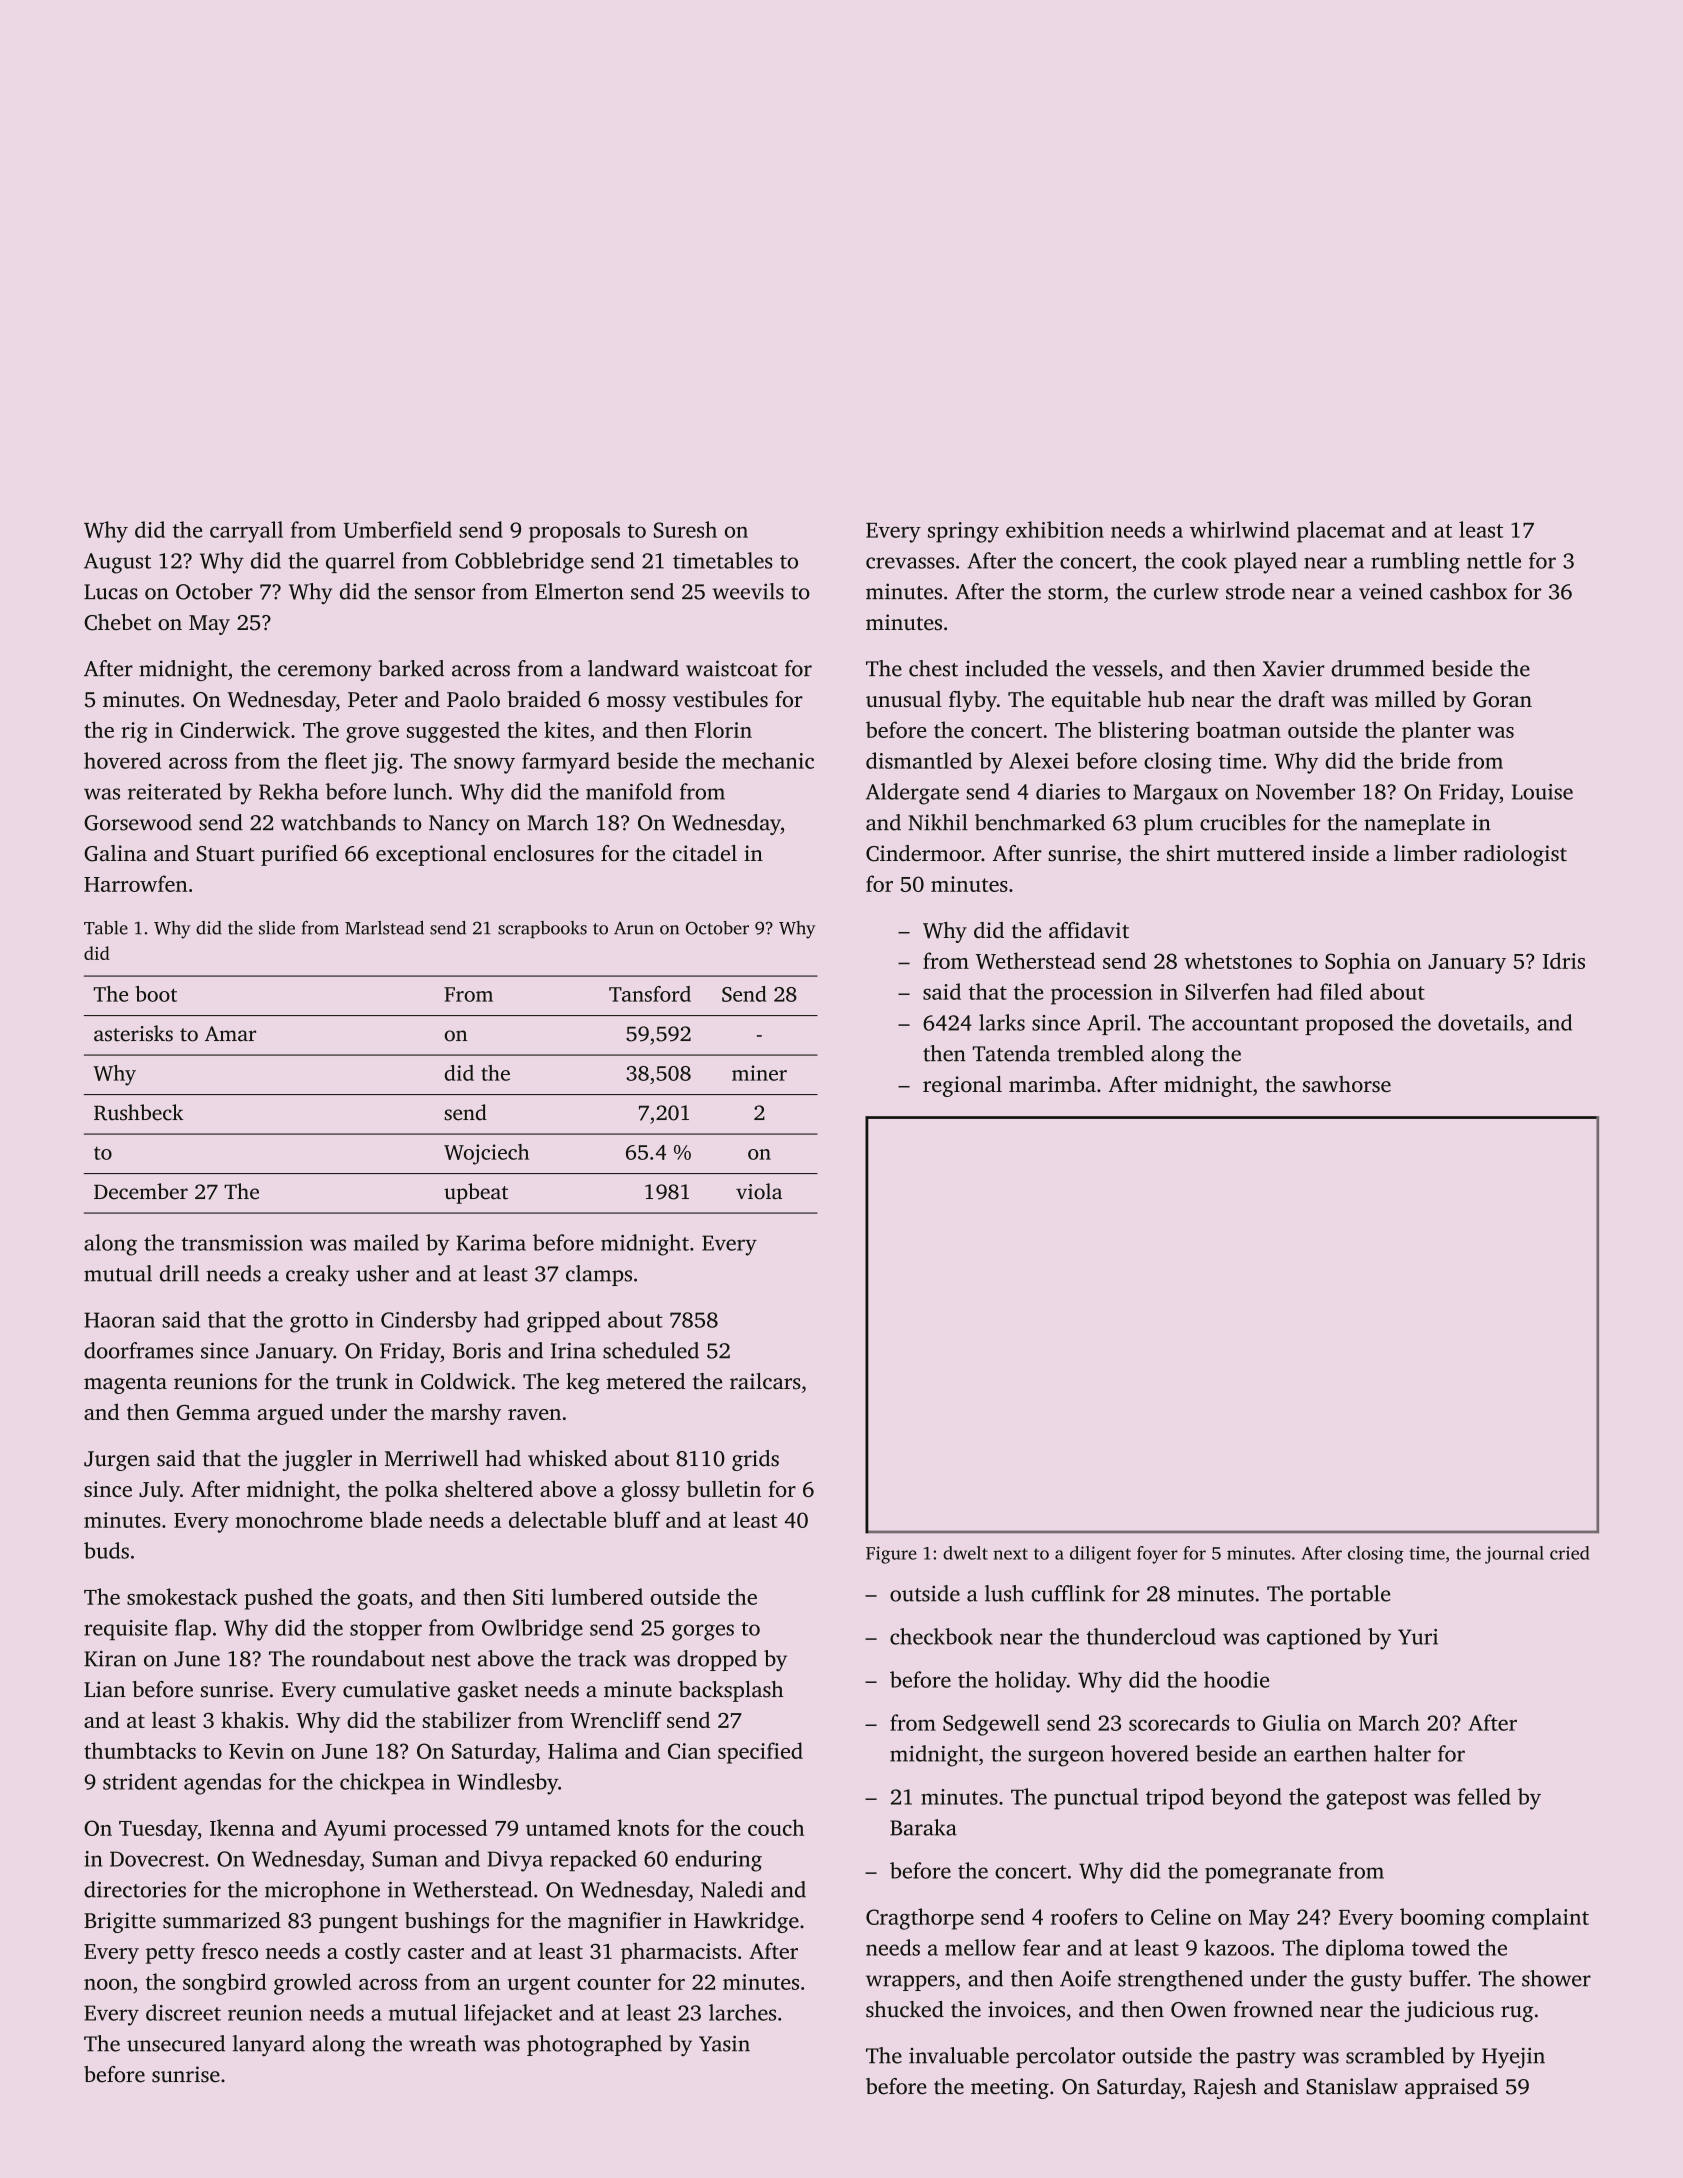  What do you see at coordinates (1481, 1022) in the image?
I see `dovetails` at bounding box center [1481, 1022].
